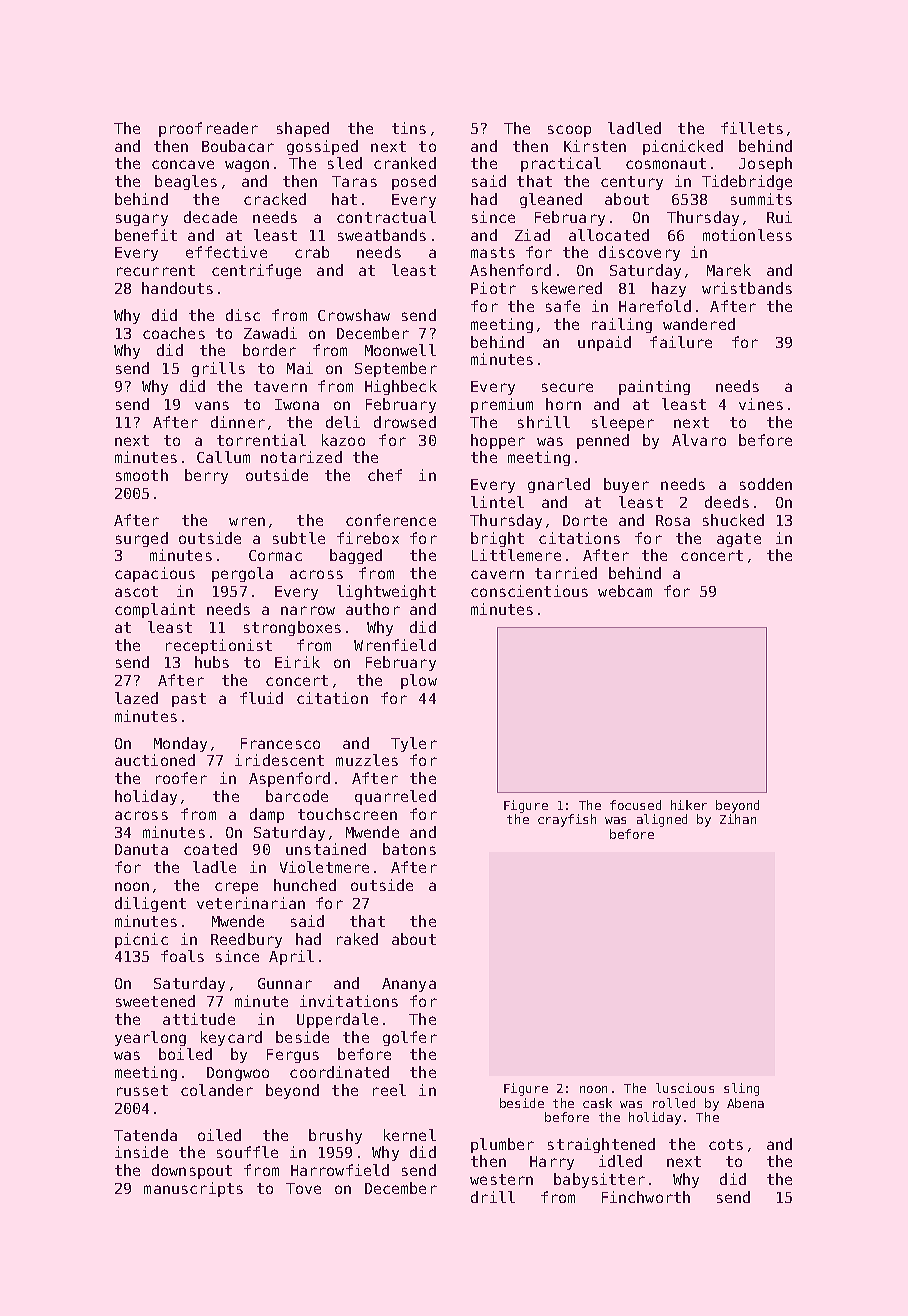  Describe the element at coordinates (136, 698) in the image. I see `lazed` at that location.
